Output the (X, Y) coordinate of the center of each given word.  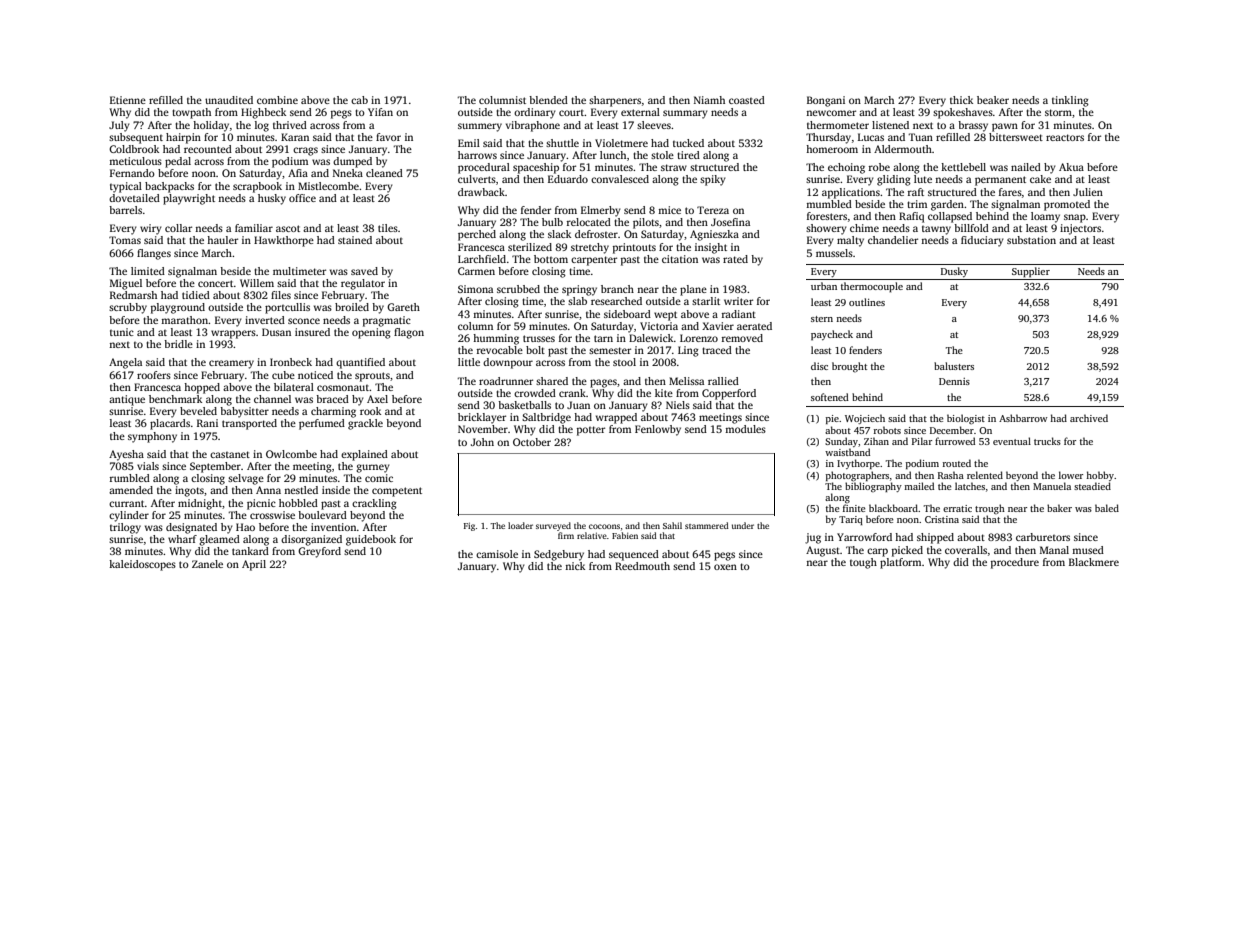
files (281, 295)
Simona (475, 289)
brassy (973, 126)
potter (591, 431)
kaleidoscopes (142, 565)
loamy (1045, 217)
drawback (481, 192)
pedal (178, 162)
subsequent (136, 138)
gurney (373, 468)
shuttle (562, 143)
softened (830, 397)
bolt (535, 350)
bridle (178, 344)
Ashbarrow (1023, 418)
